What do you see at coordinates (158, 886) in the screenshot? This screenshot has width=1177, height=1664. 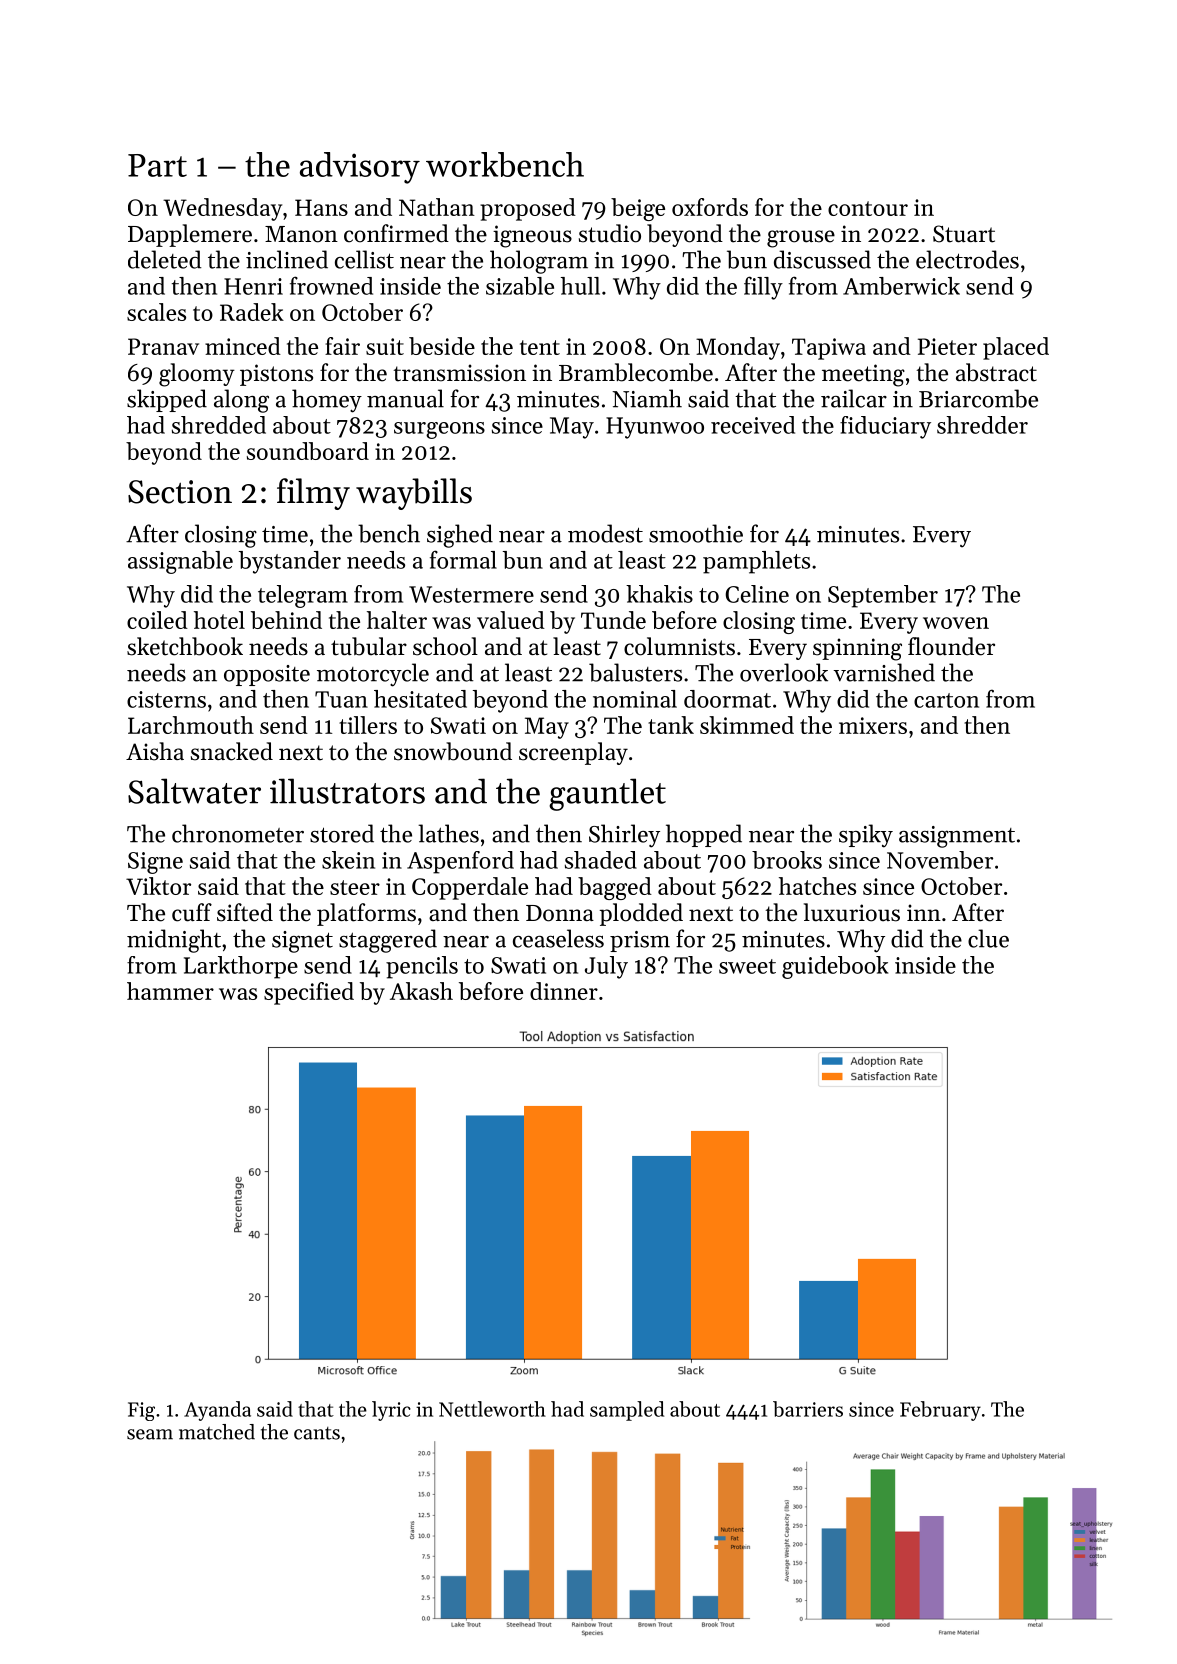 I see `Viktor` at bounding box center [158, 886].
